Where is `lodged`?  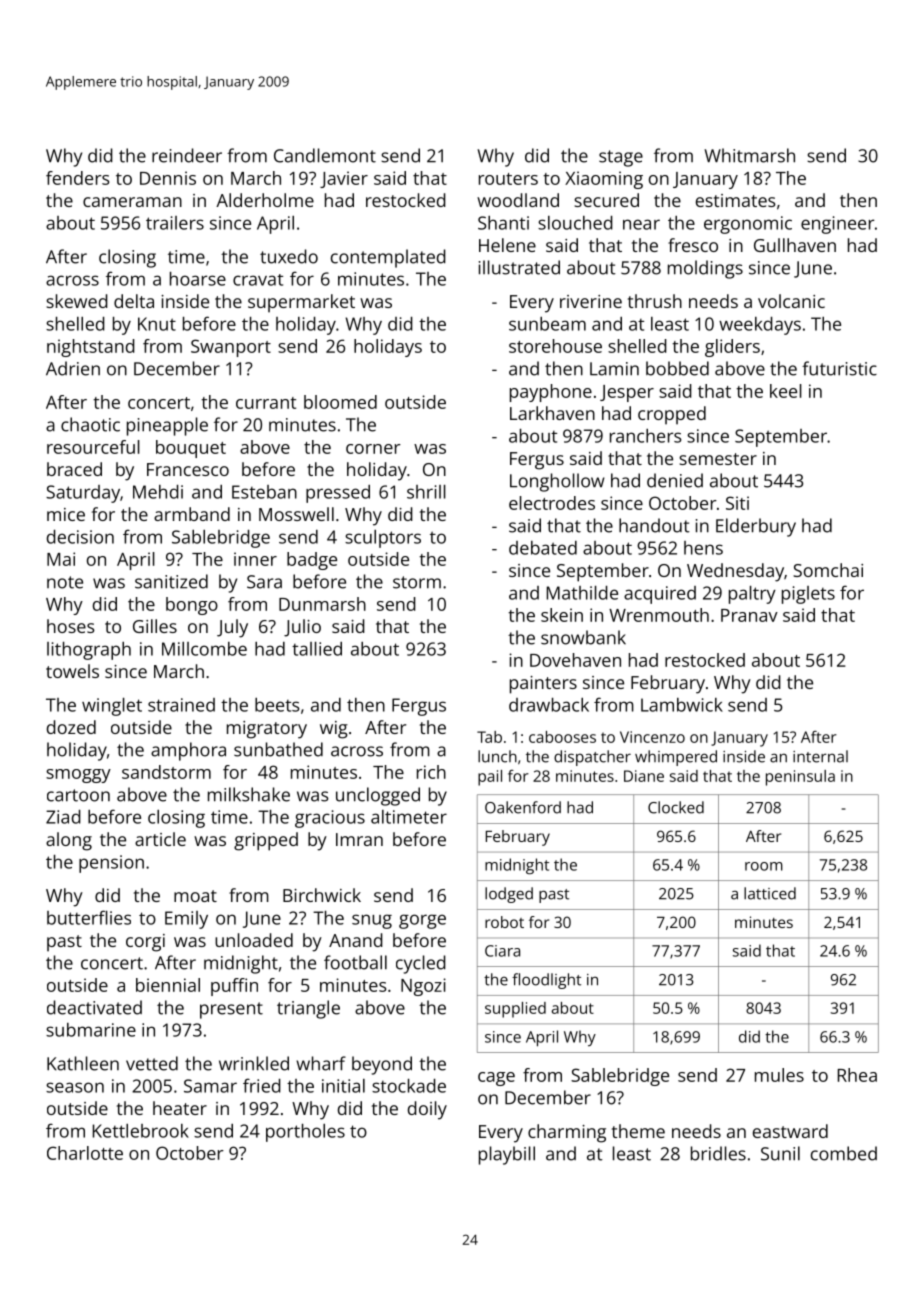
lodged is located at coordinates (509, 895).
